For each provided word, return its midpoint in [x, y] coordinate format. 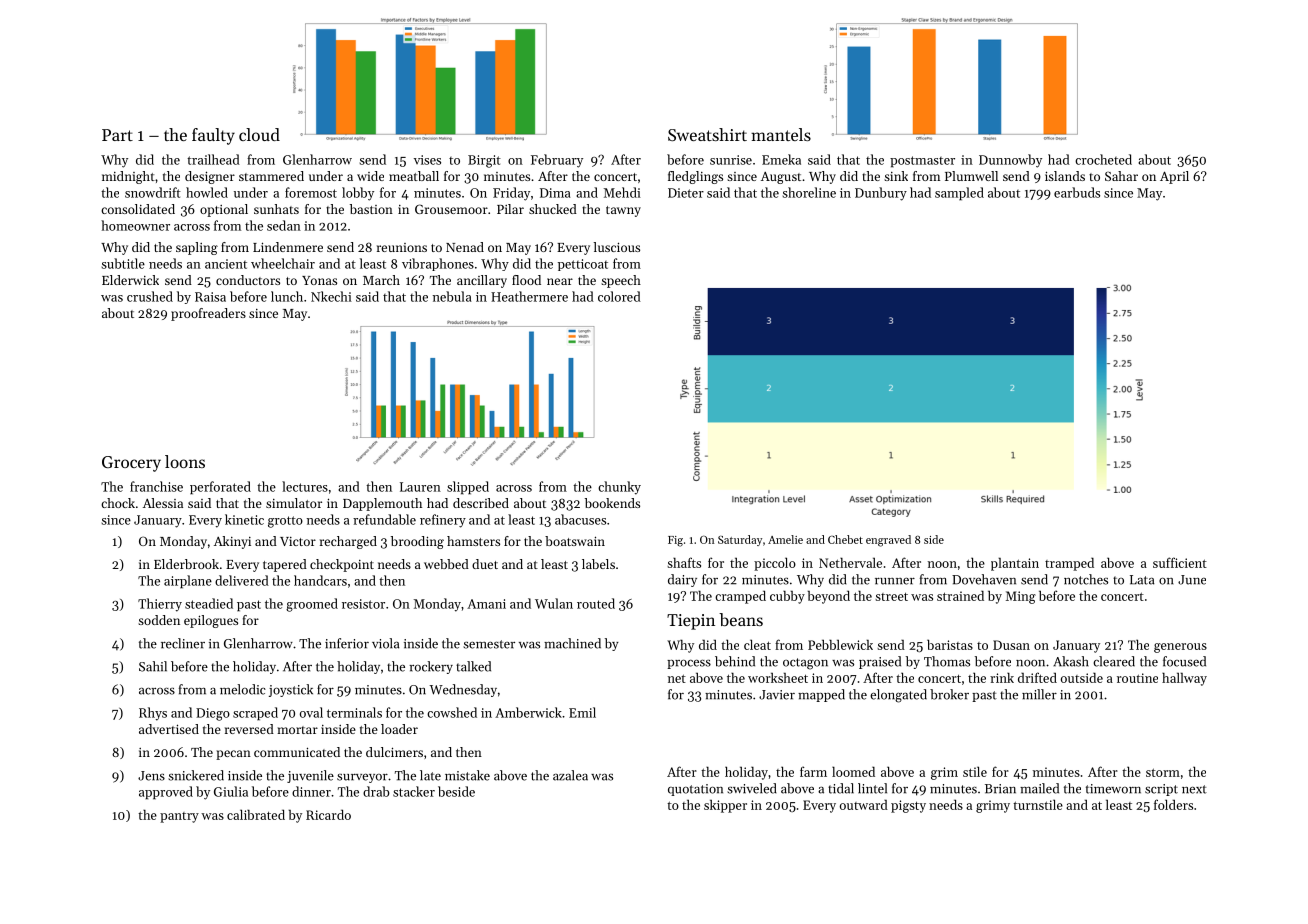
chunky [619, 488]
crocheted [1103, 159]
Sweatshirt [707, 134]
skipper [725, 806]
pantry [179, 817]
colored [619, 296]
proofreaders [208, 314]
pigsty [908, 806]
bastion [371, 209]
